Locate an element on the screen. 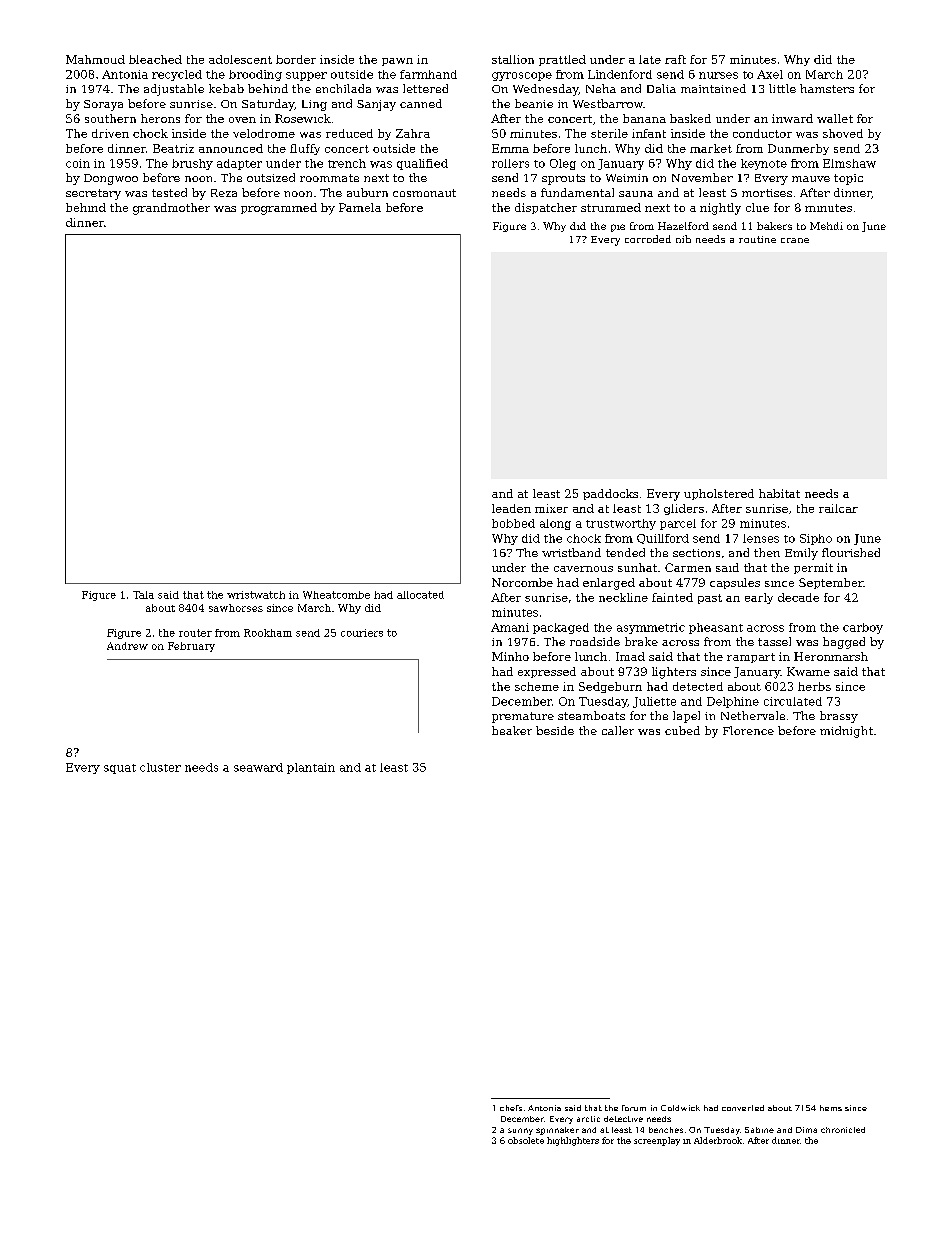 This screenshot has height=1233, width=952. corroded is located at coordinates (648, 239).
